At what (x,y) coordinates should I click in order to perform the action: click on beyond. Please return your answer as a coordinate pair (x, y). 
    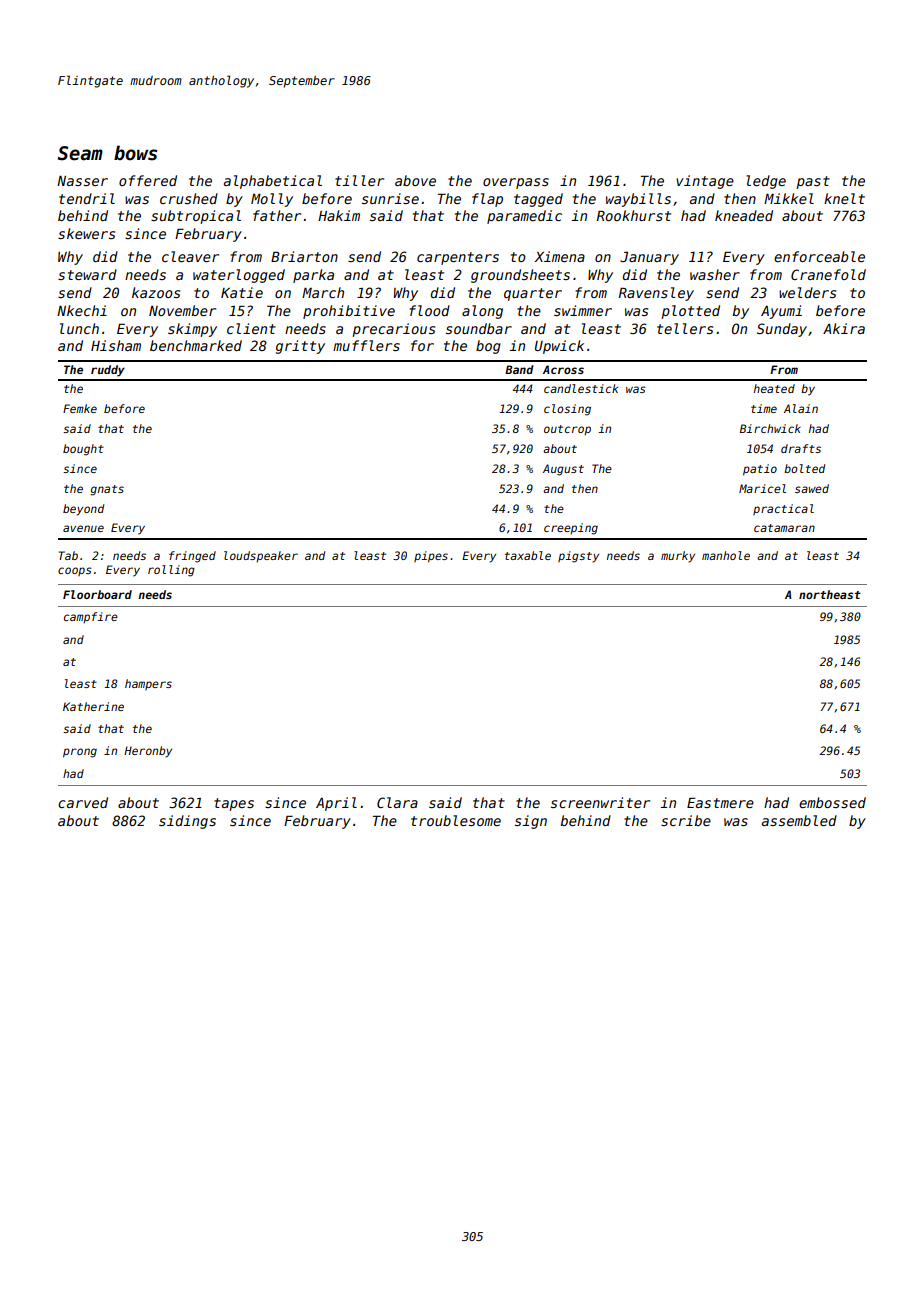
    Looking at the image, I should click on (83, 510).
